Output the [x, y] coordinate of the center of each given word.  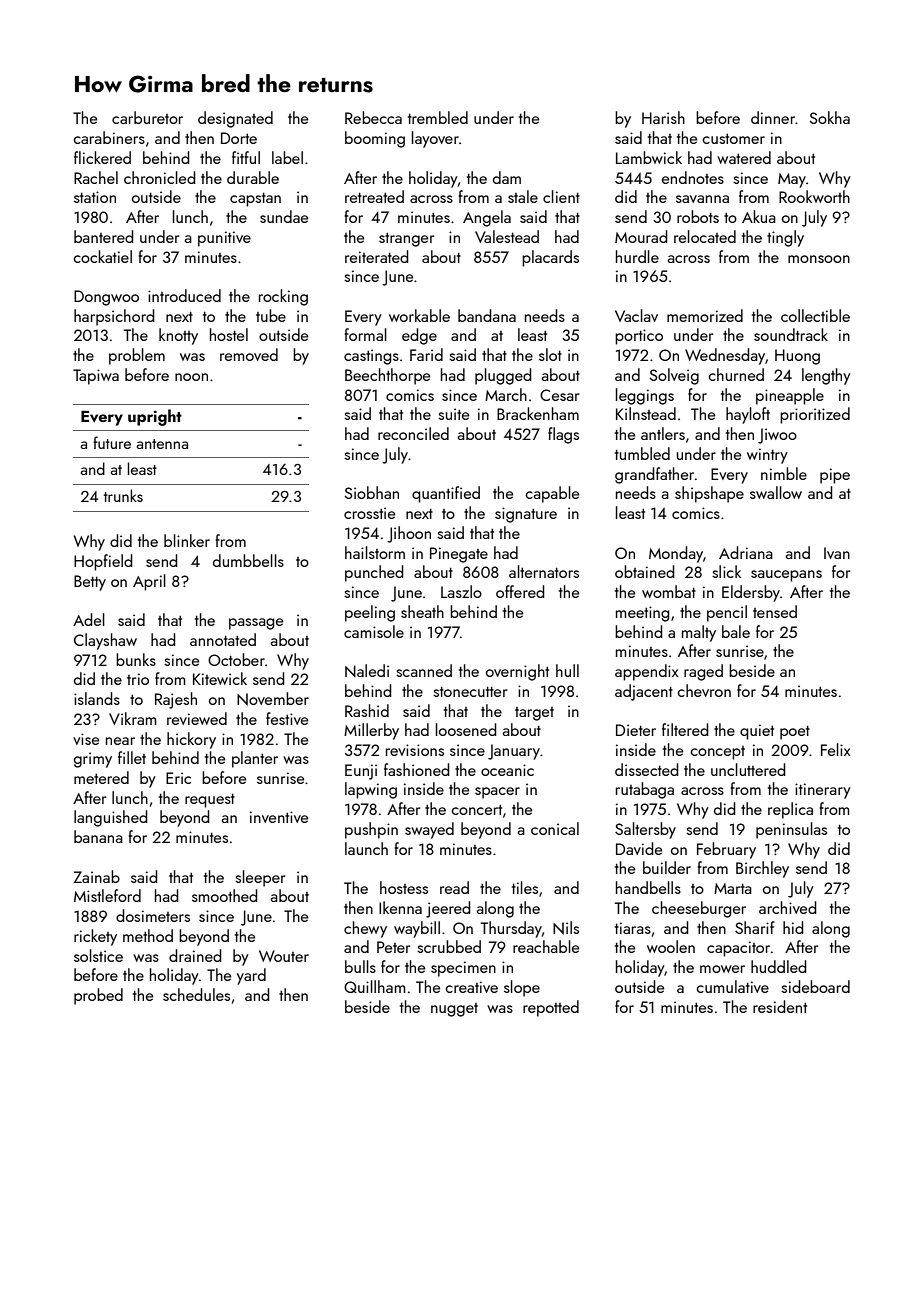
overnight [517, 672]
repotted [551, 1008]
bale [736, 631]
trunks [123, 495]
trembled [438, 117]
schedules [196, 994]
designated [235, 119]
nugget [454, 1010]
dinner [773, 117]
